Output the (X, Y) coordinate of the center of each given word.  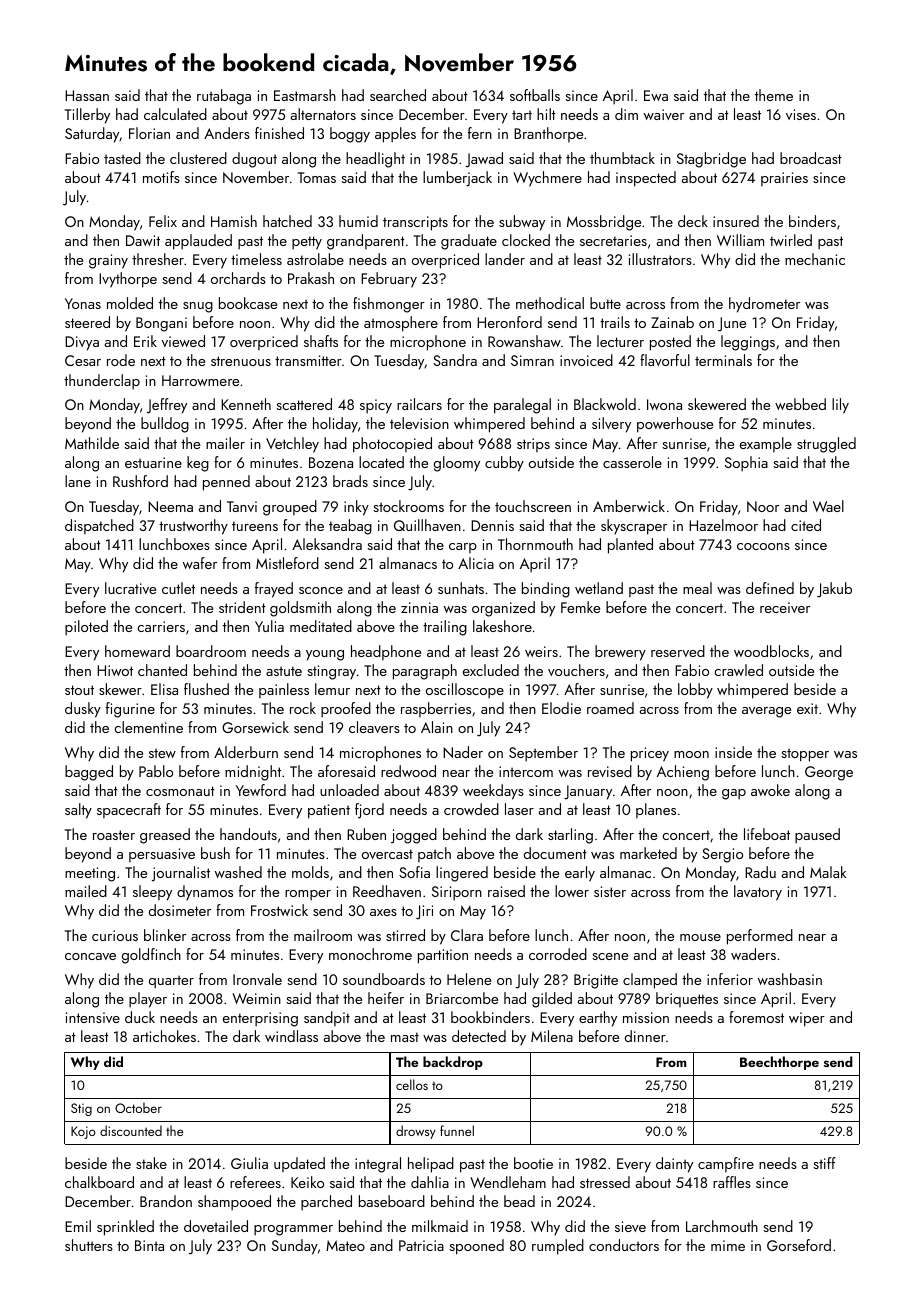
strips (533, 445)
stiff (824, 1163)
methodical (550, 303)
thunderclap (102, 382)
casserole (632, 462)
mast (405, 1037)
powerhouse (675, 425)
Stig (81, 1109)
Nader (463, 752)
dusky (83, 710)
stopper (805, 755)
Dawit (143, 240)
